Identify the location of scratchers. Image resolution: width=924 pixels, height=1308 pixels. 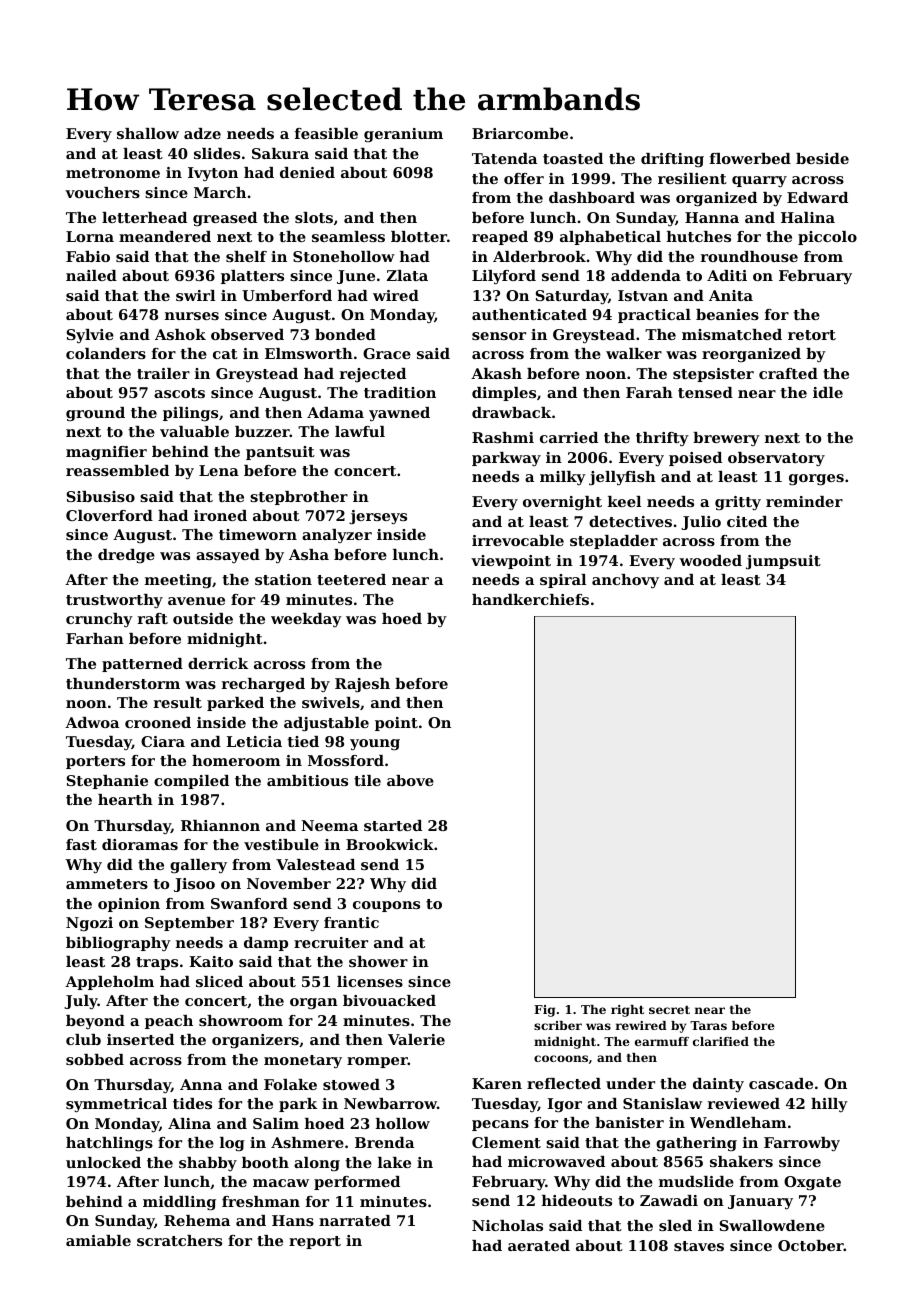
(179, 1240).
